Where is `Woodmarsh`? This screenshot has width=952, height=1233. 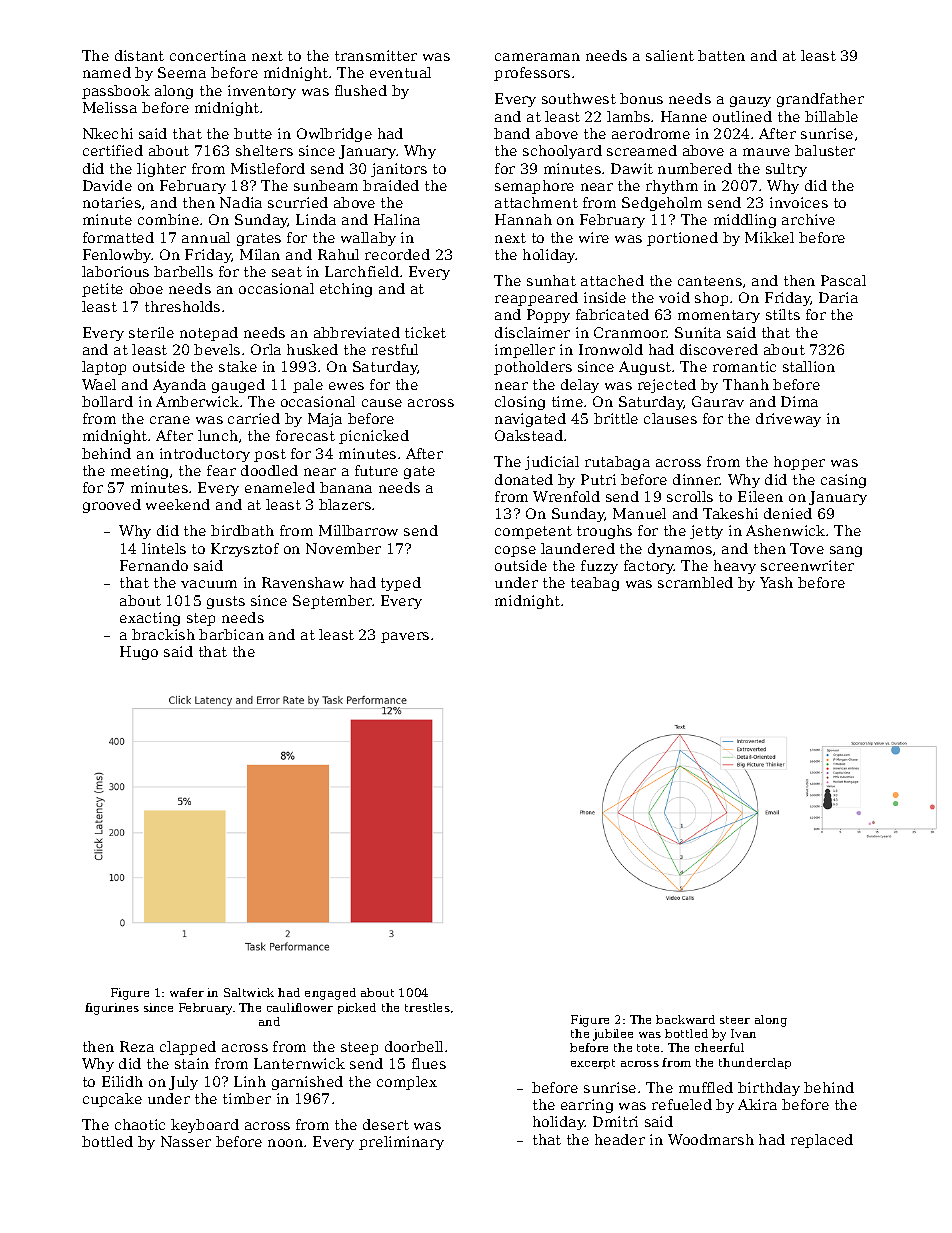
Woodmarsh is located at coordinates (711, 1139).
